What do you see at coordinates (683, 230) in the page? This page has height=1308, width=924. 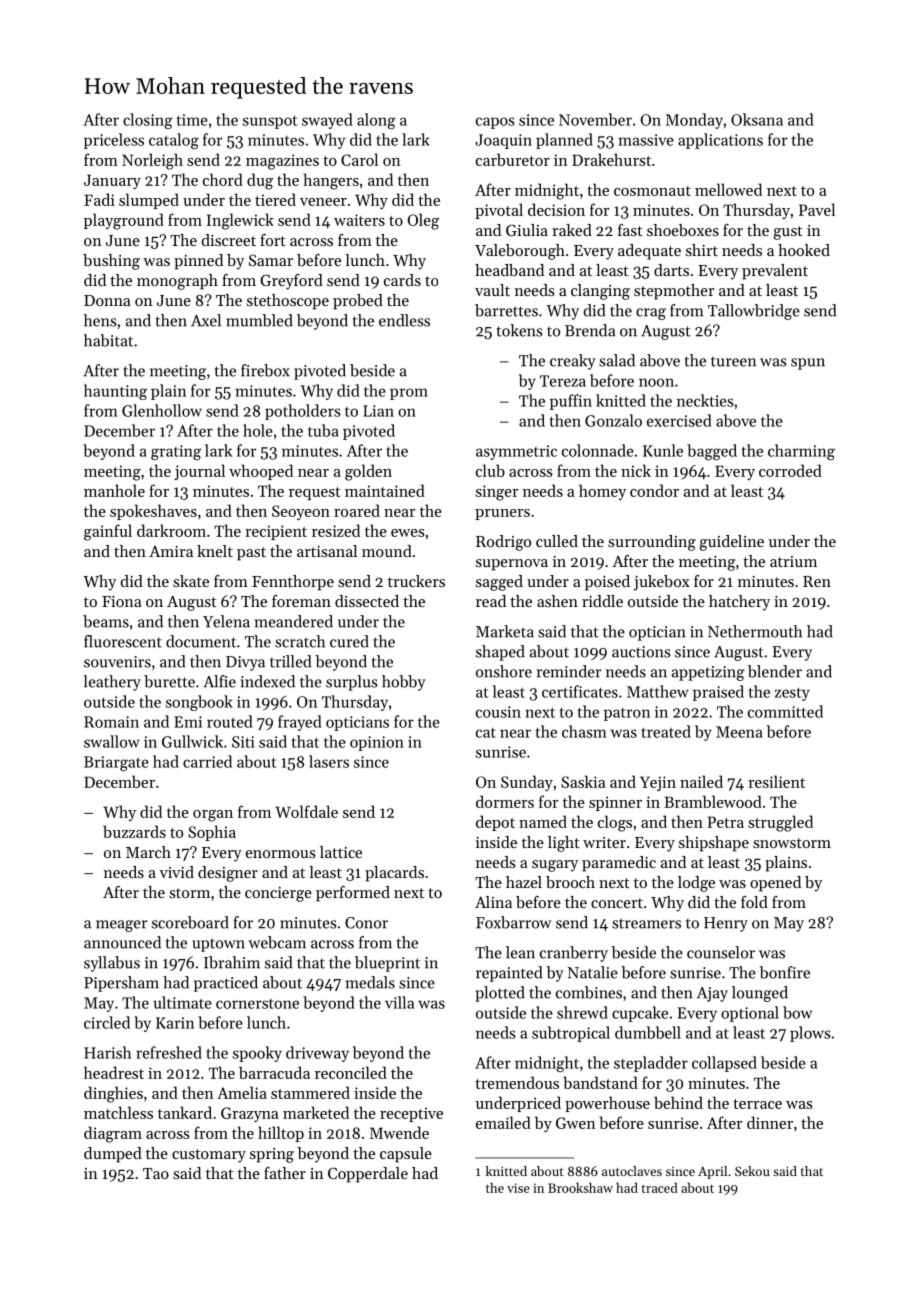 I see `shoeboxes` at bounding box center [683, 230].
